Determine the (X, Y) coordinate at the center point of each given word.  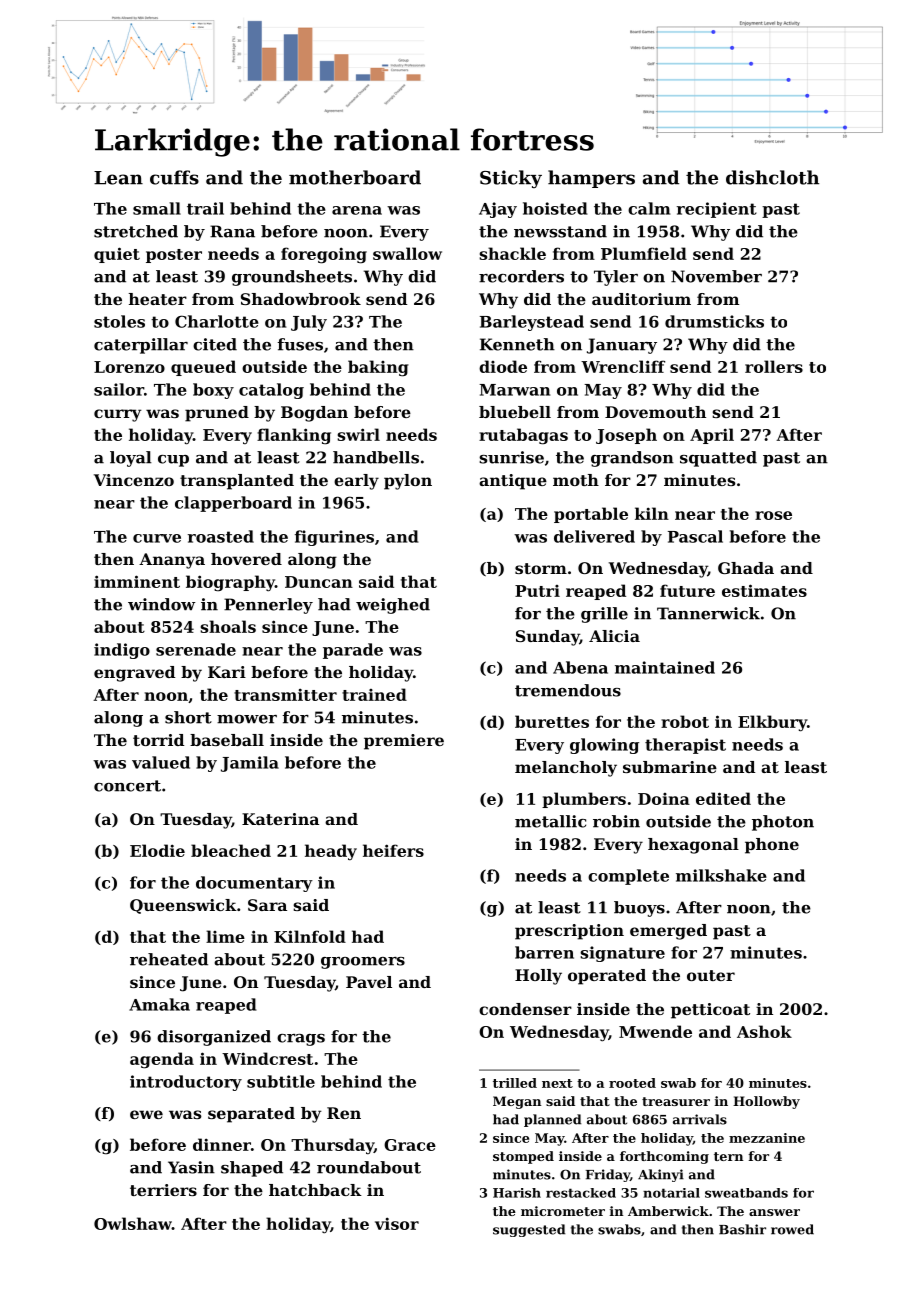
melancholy (566, 769)
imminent (137, 581)
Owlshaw (133, 1223)
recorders (521, 276)
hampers (591, 179)
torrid (158, 740)
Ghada (746, 568)
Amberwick (668, 1211)
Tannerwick (708, 613)
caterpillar (141, 346)
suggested (529, 1230)
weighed (393, 606)
